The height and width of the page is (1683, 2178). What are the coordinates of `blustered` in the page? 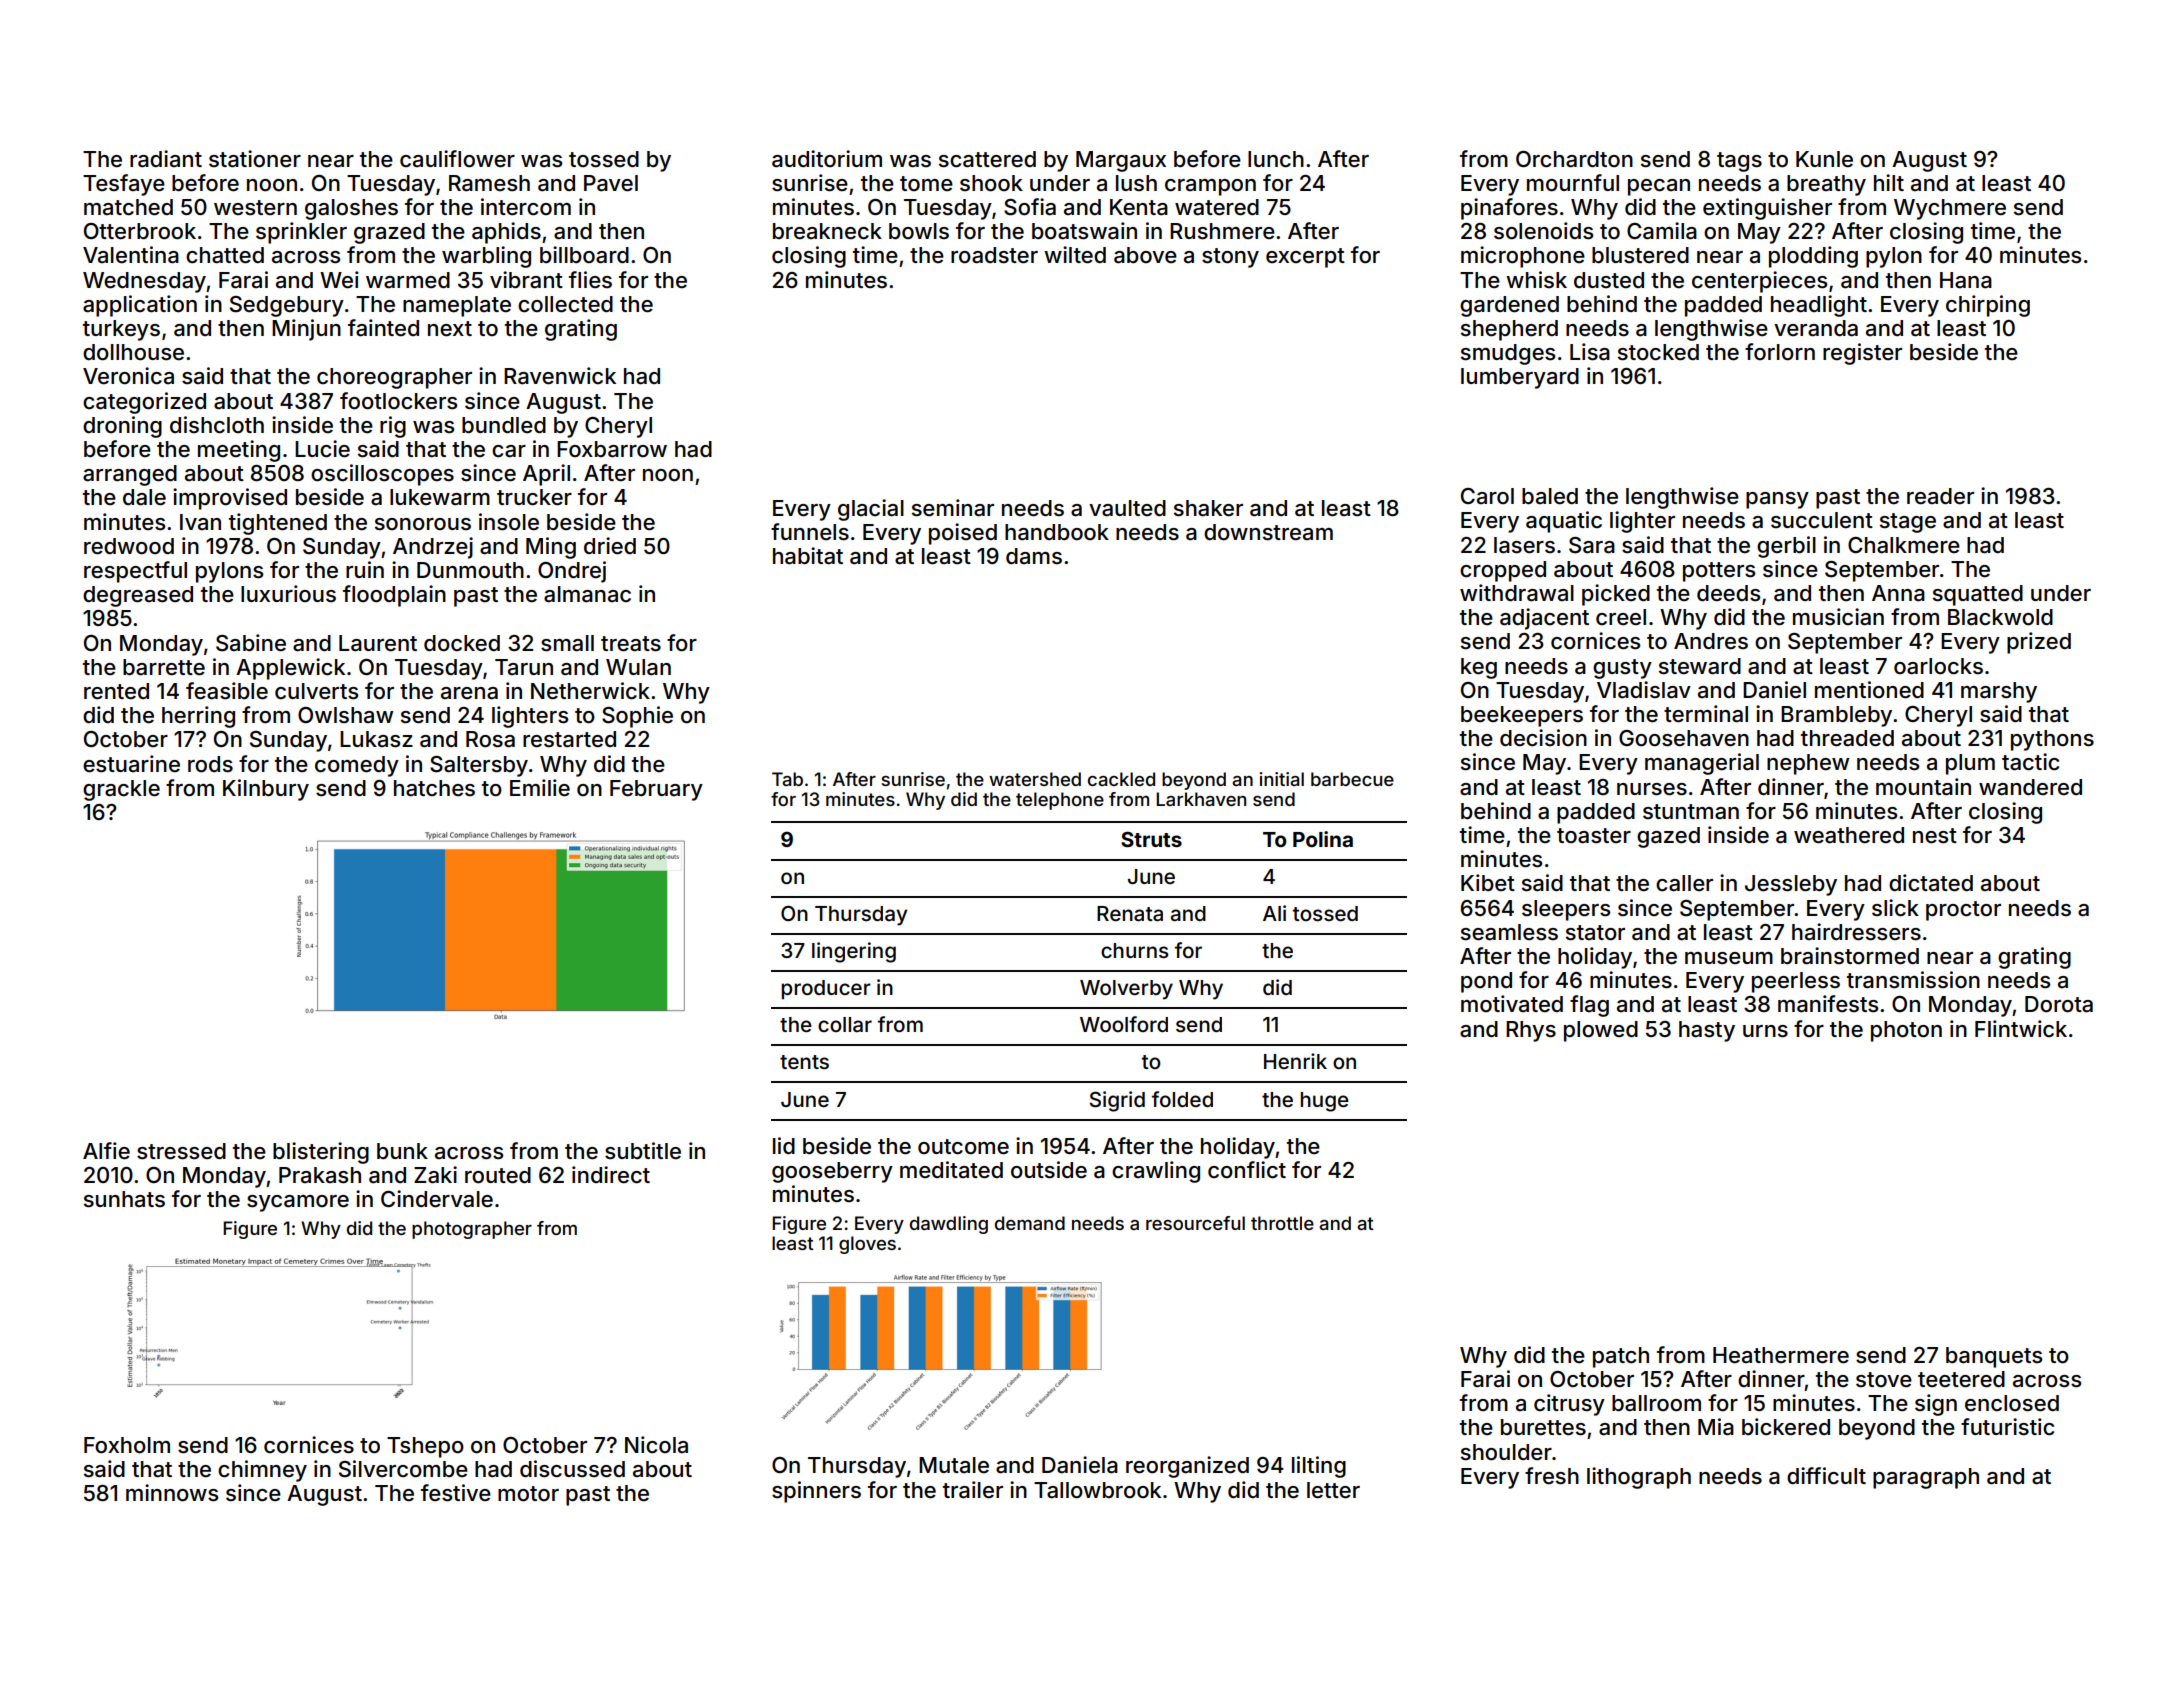 It's located at (1640, 255).
